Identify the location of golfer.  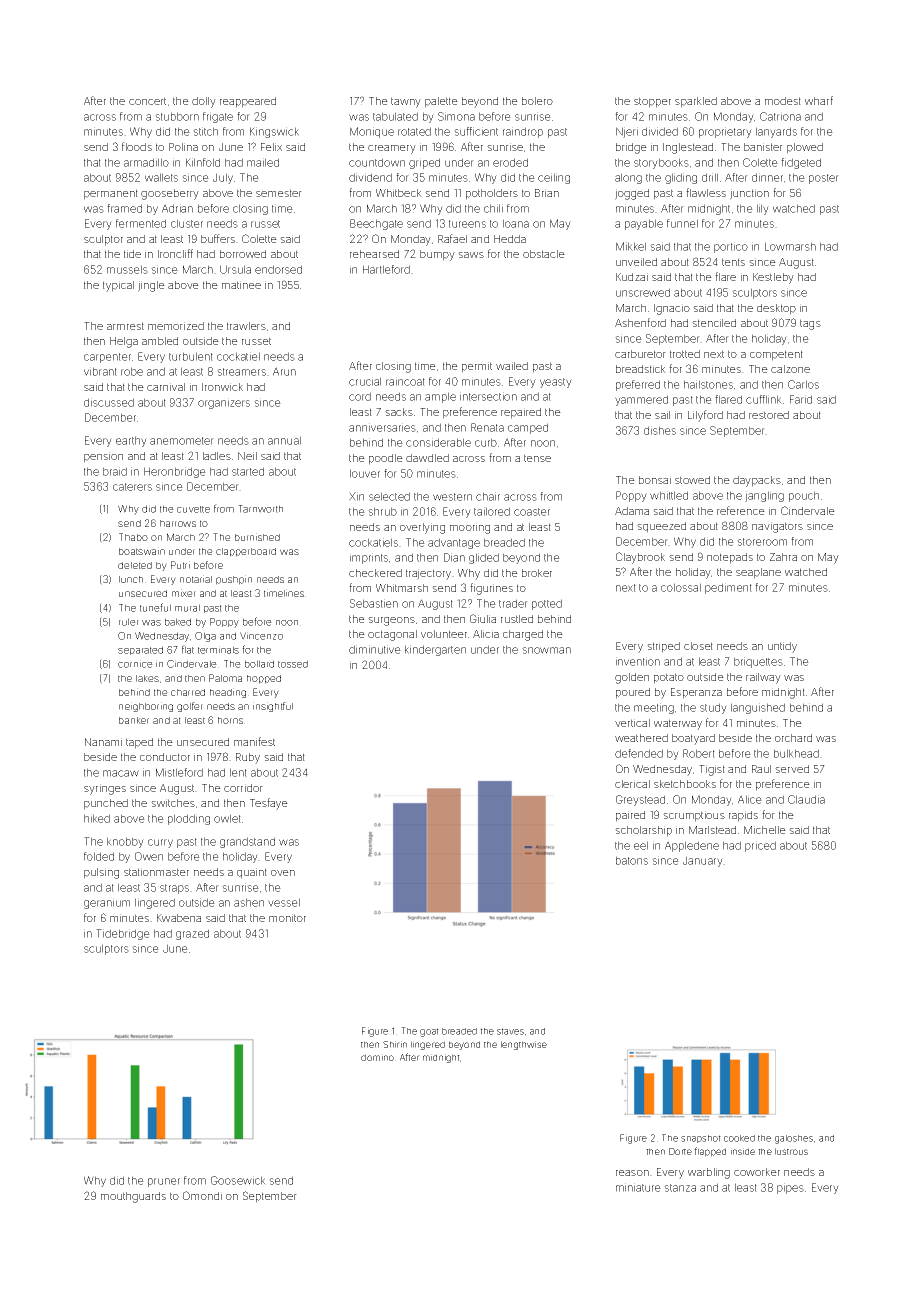
(190, 707).
